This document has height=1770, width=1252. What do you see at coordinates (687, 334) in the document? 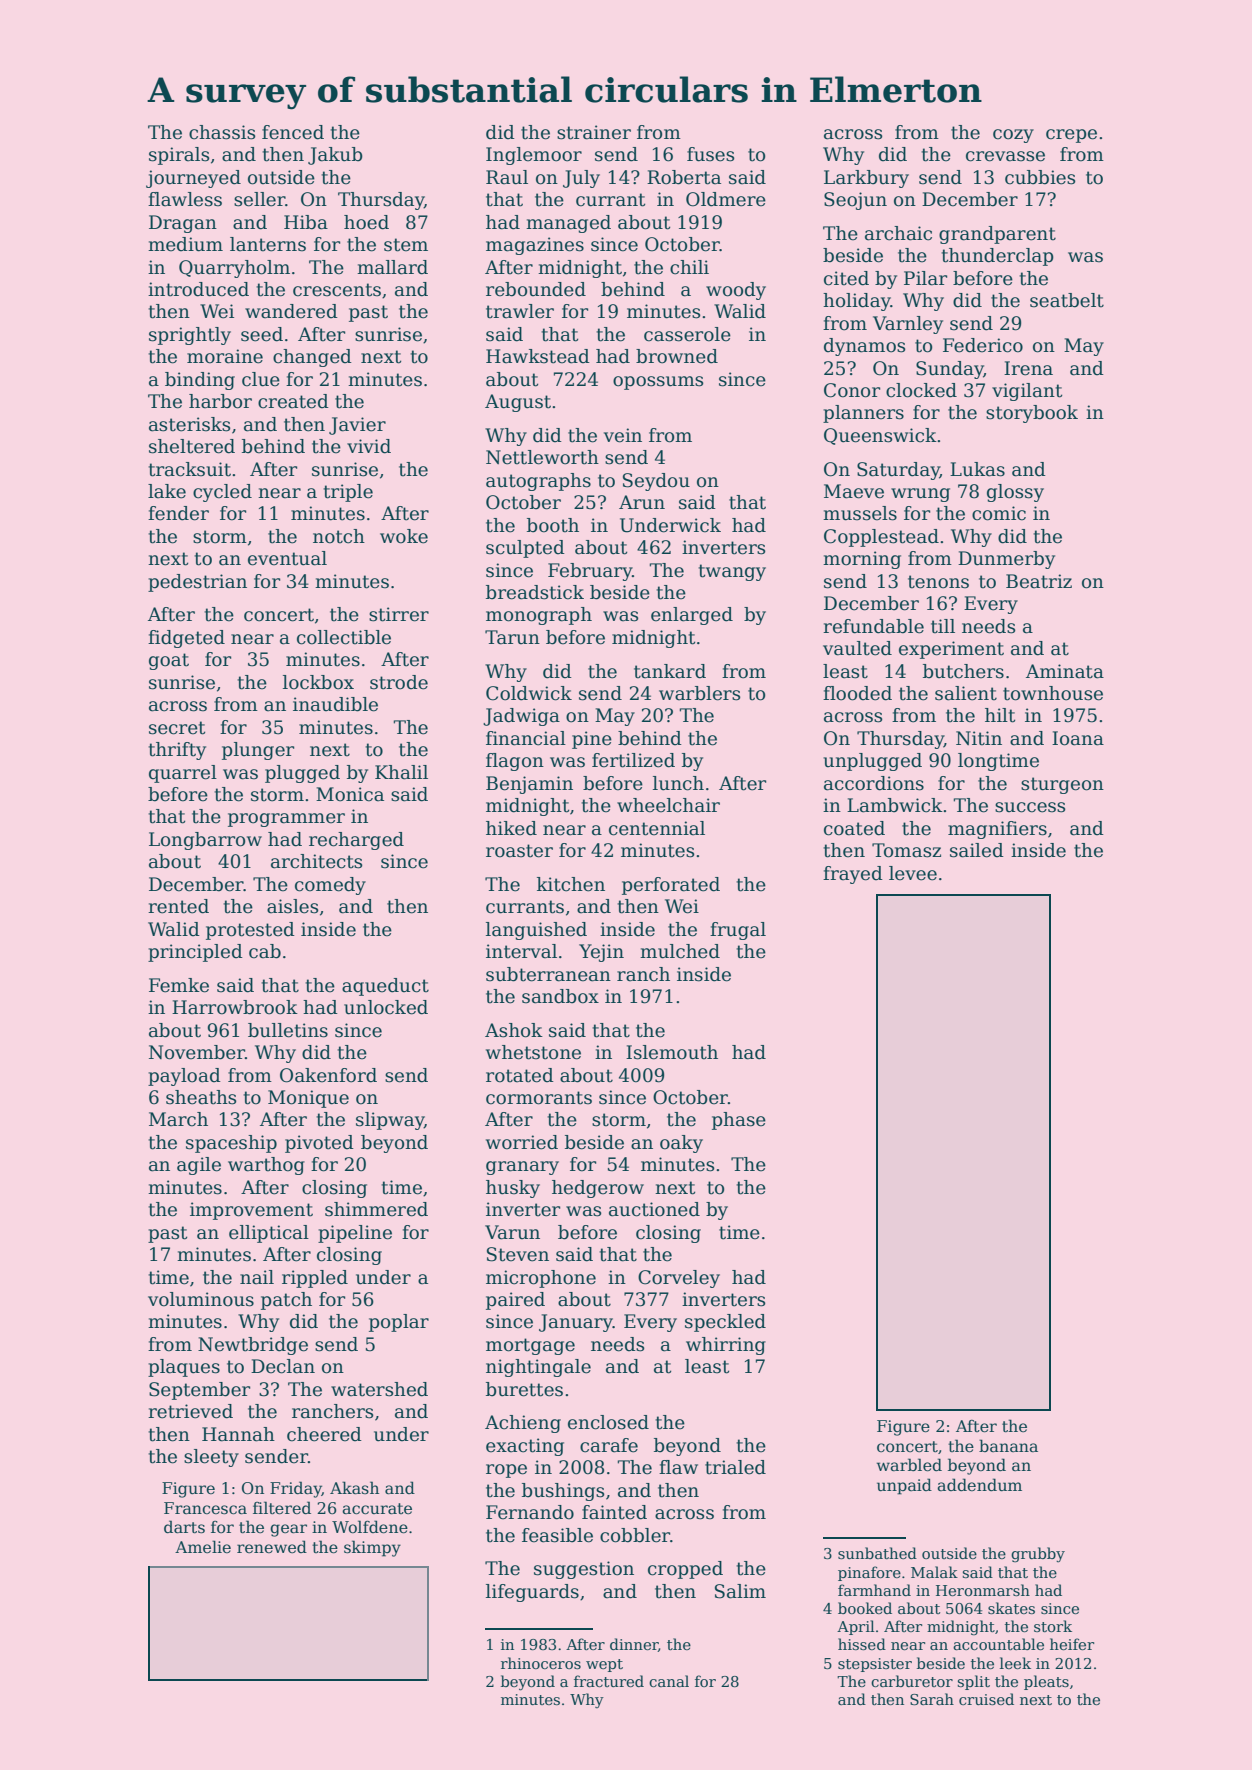
I see `casserole` at bounding box center [687, 334].
